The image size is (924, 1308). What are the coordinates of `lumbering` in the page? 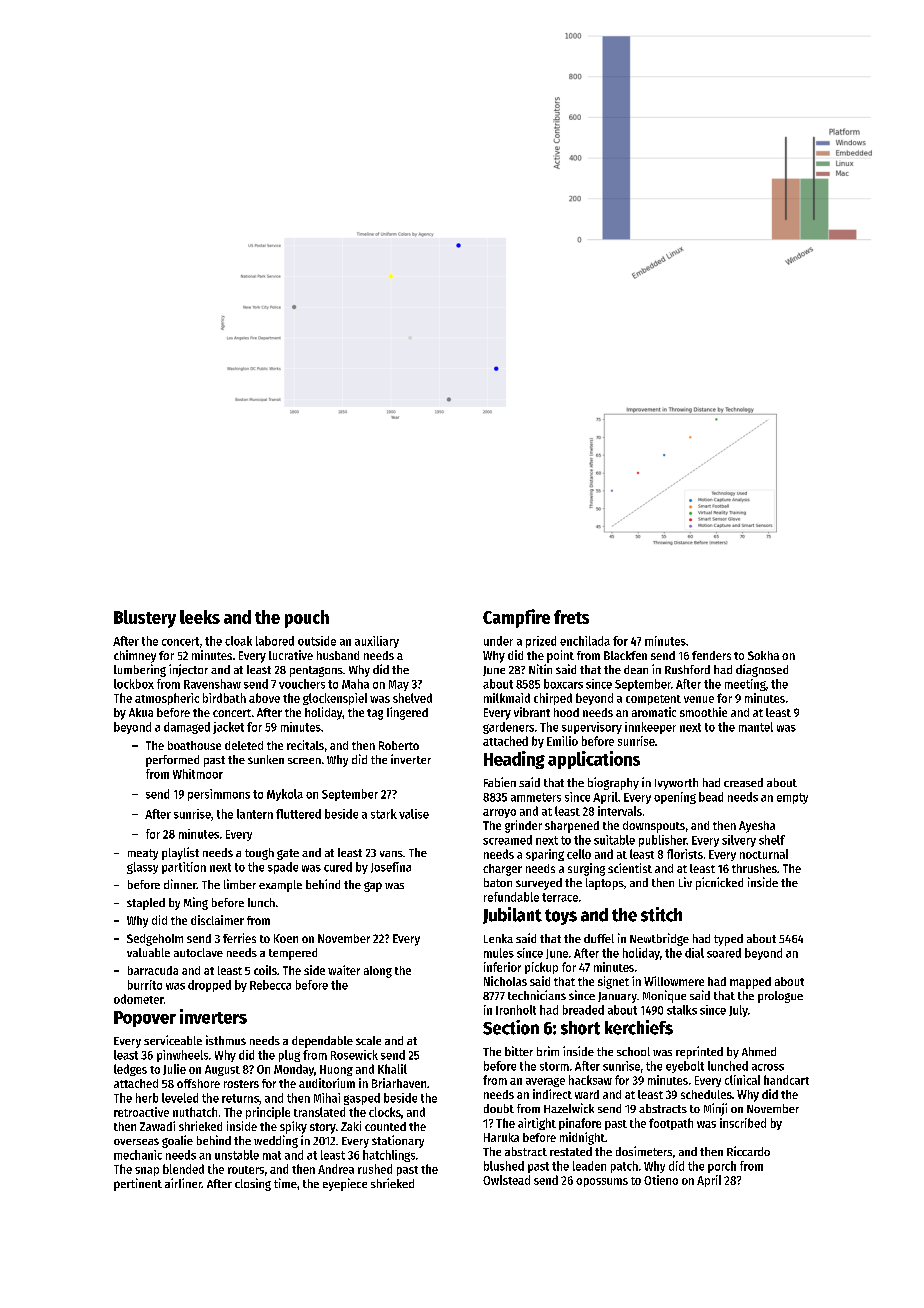 It's located at (140, 670).
